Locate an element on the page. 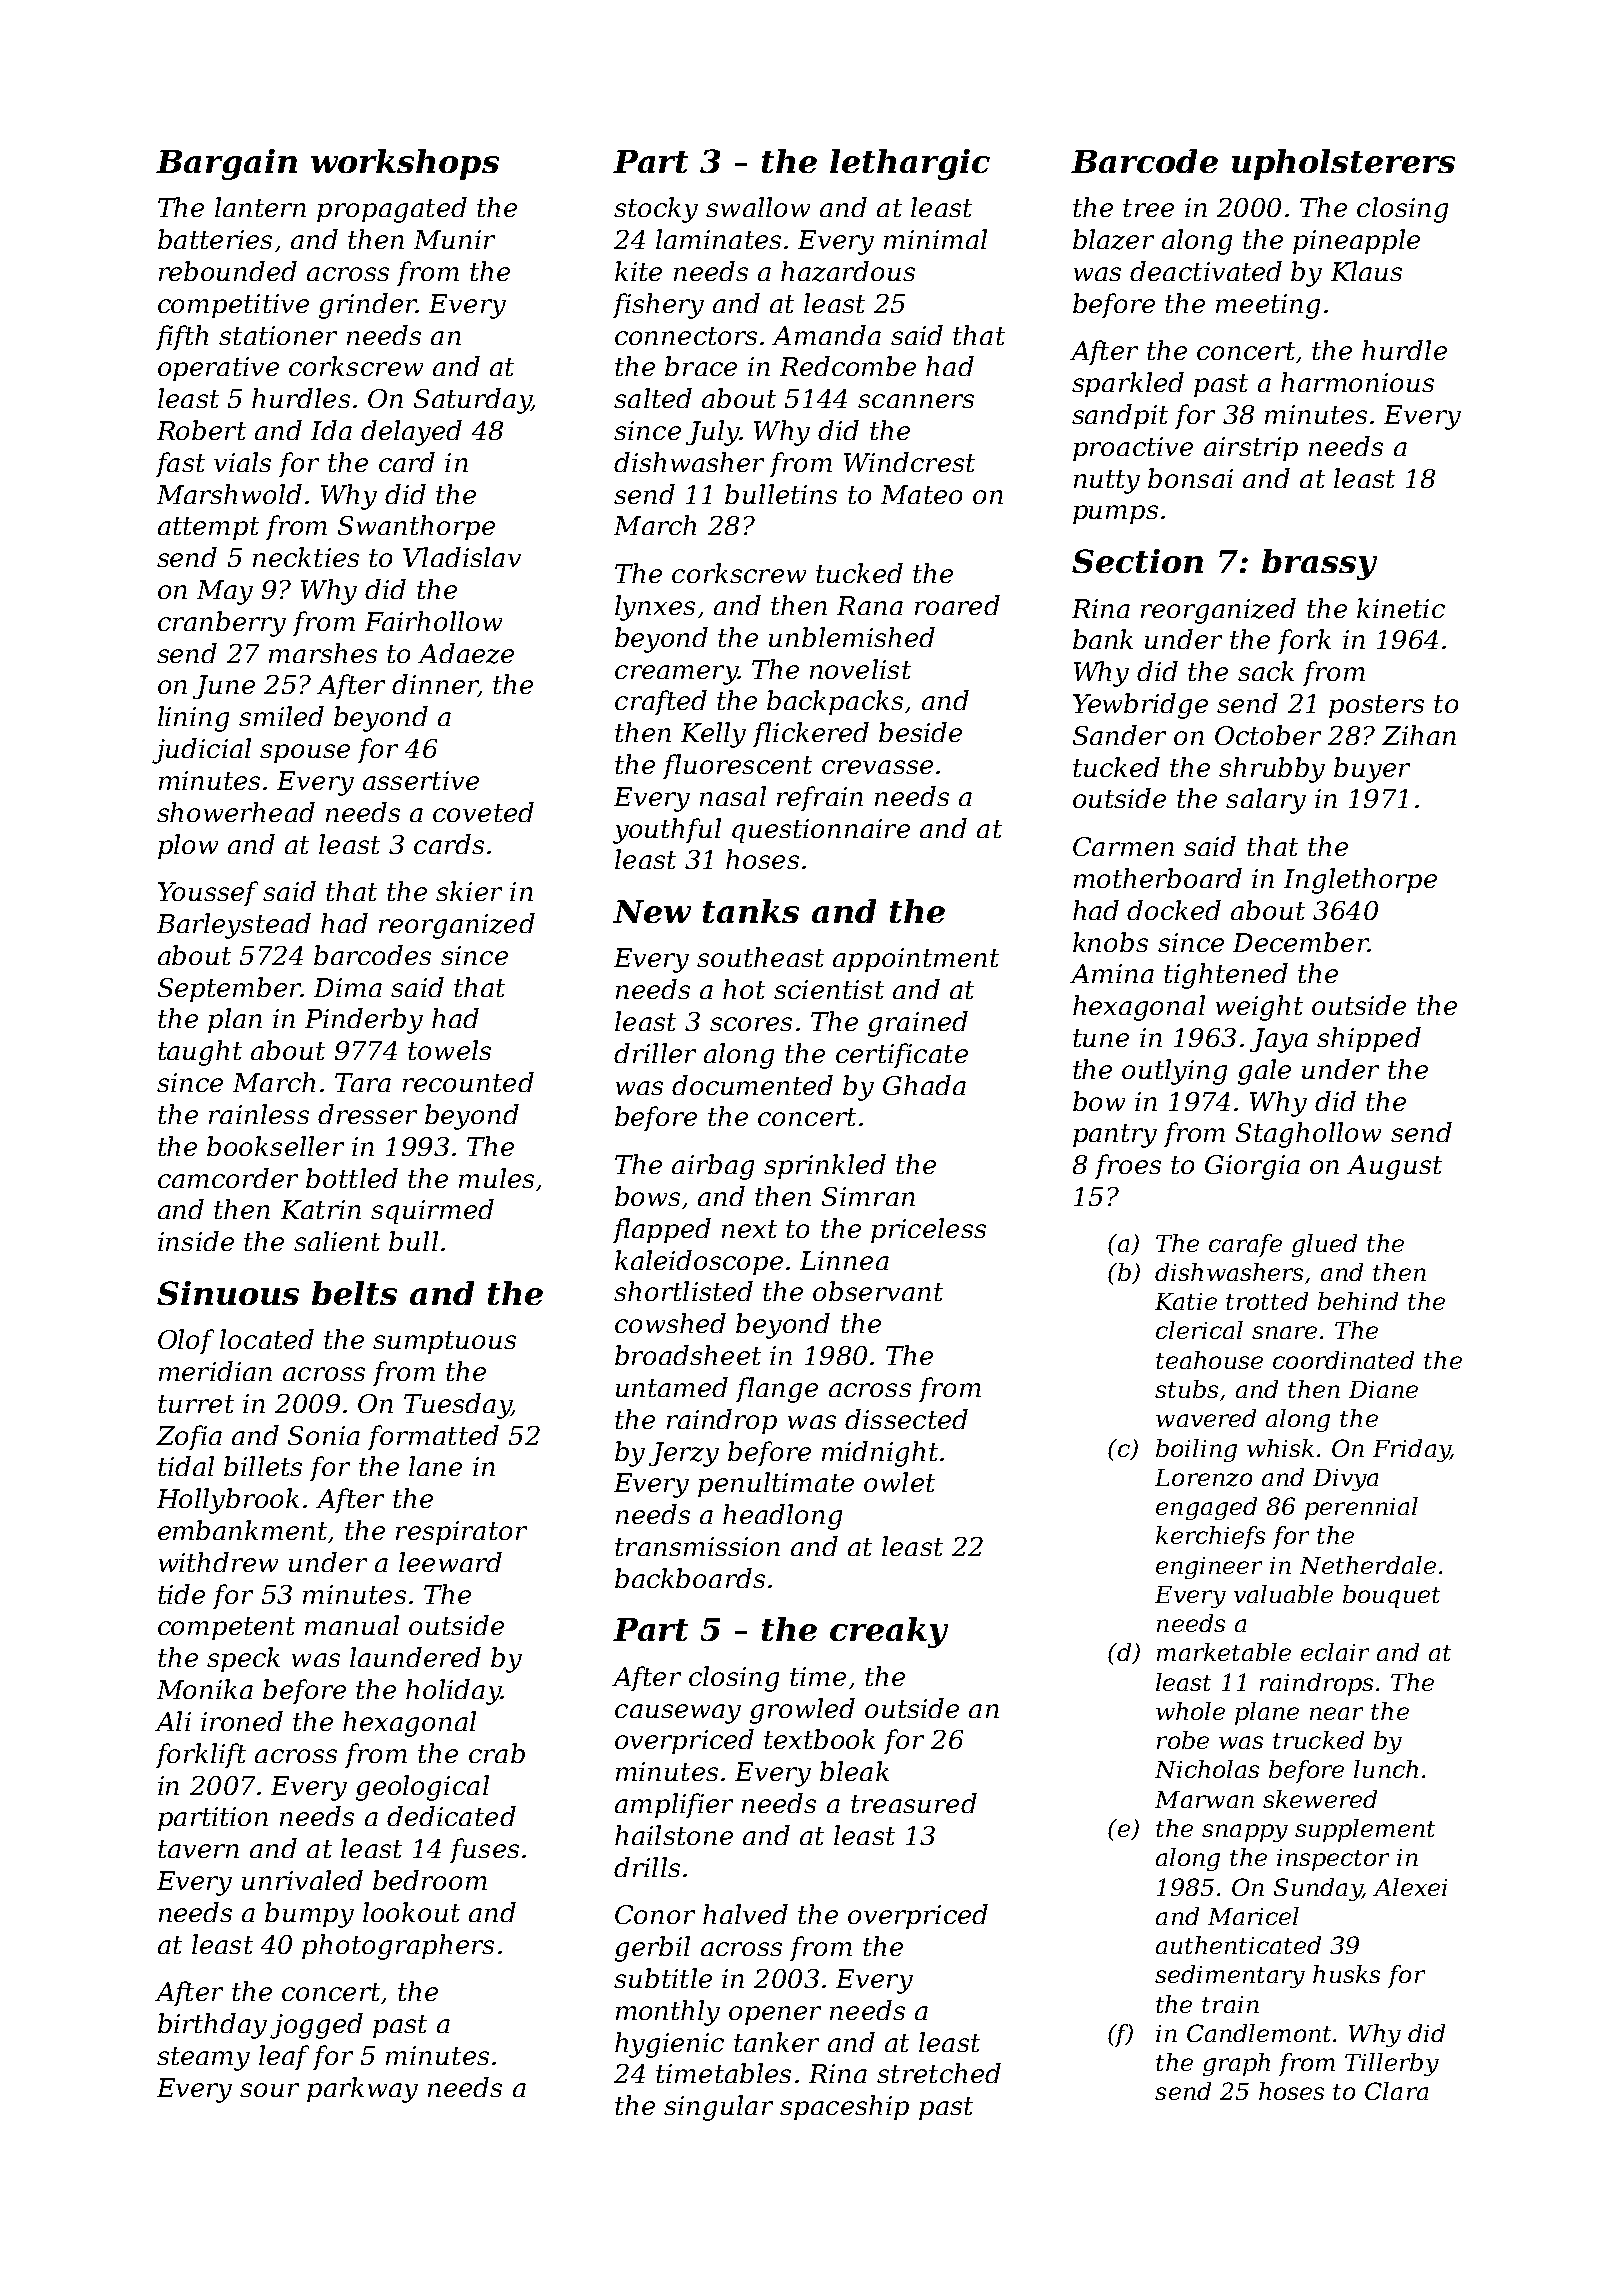  sedimentary is located at coordinates (1230, 1976).
